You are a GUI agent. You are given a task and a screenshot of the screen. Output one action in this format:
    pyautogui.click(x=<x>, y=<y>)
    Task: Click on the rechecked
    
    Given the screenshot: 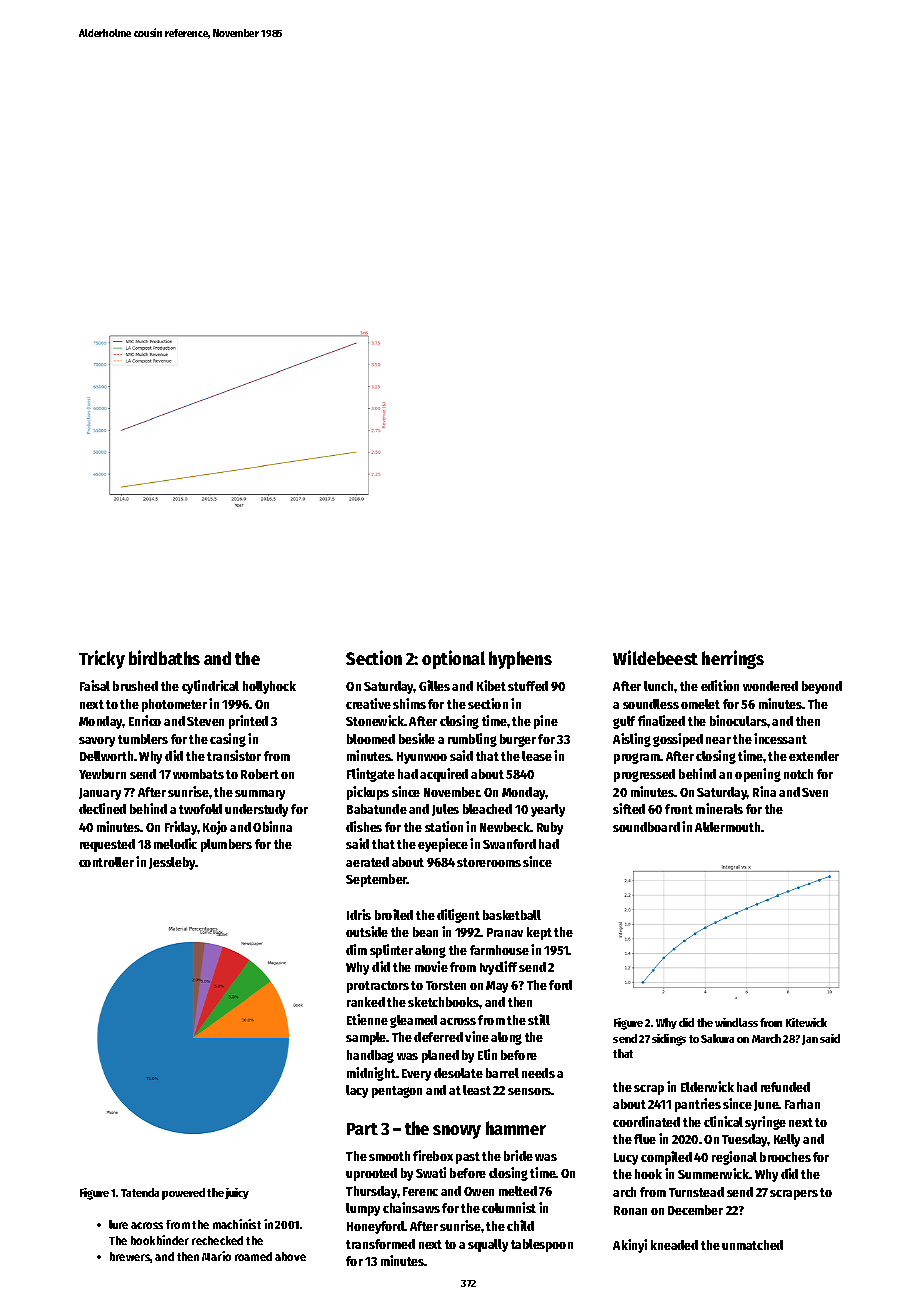 What is the action you would take?
    pyautogui.click(x=217, y=1240)
